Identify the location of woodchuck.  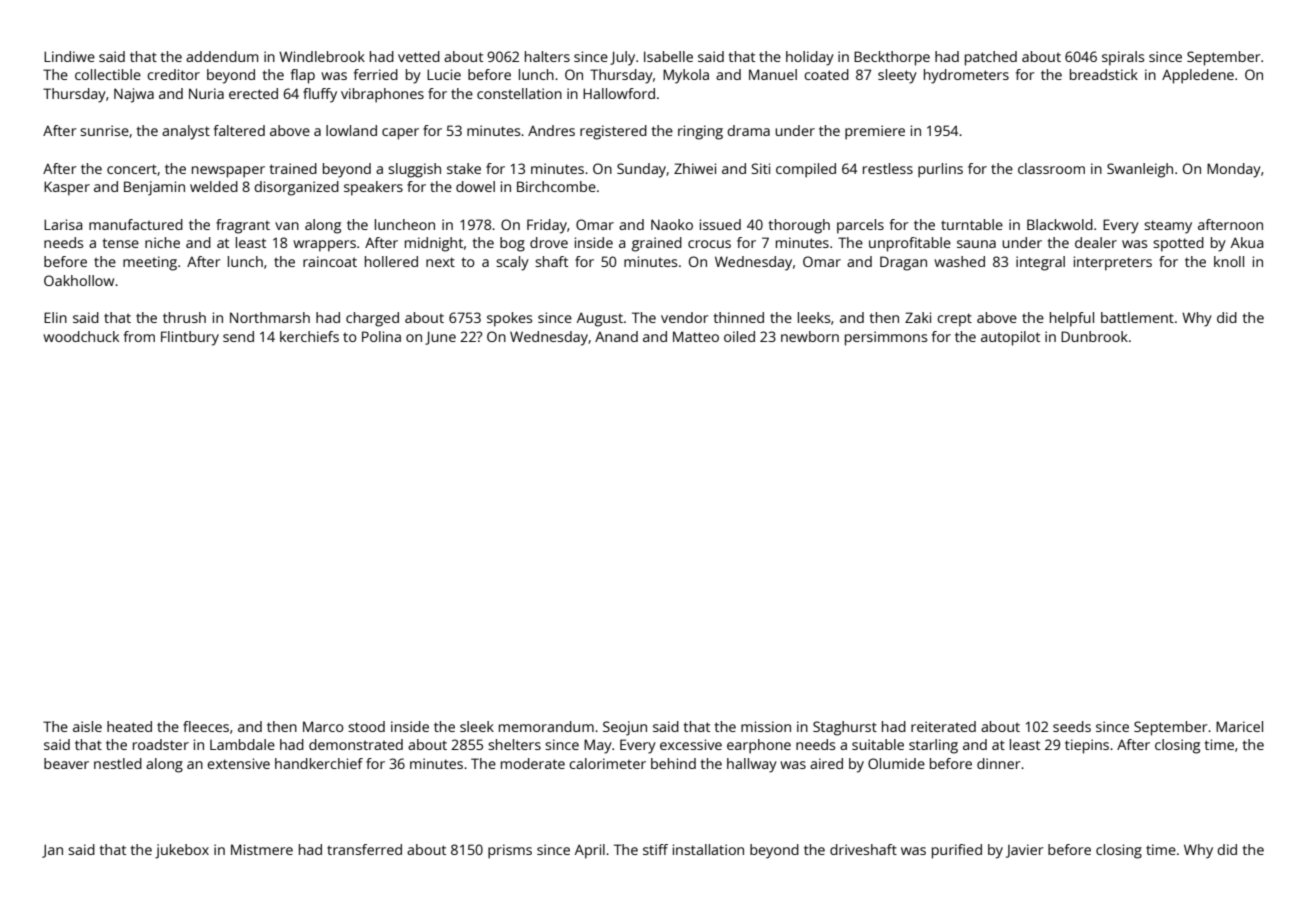
(81, 336).
